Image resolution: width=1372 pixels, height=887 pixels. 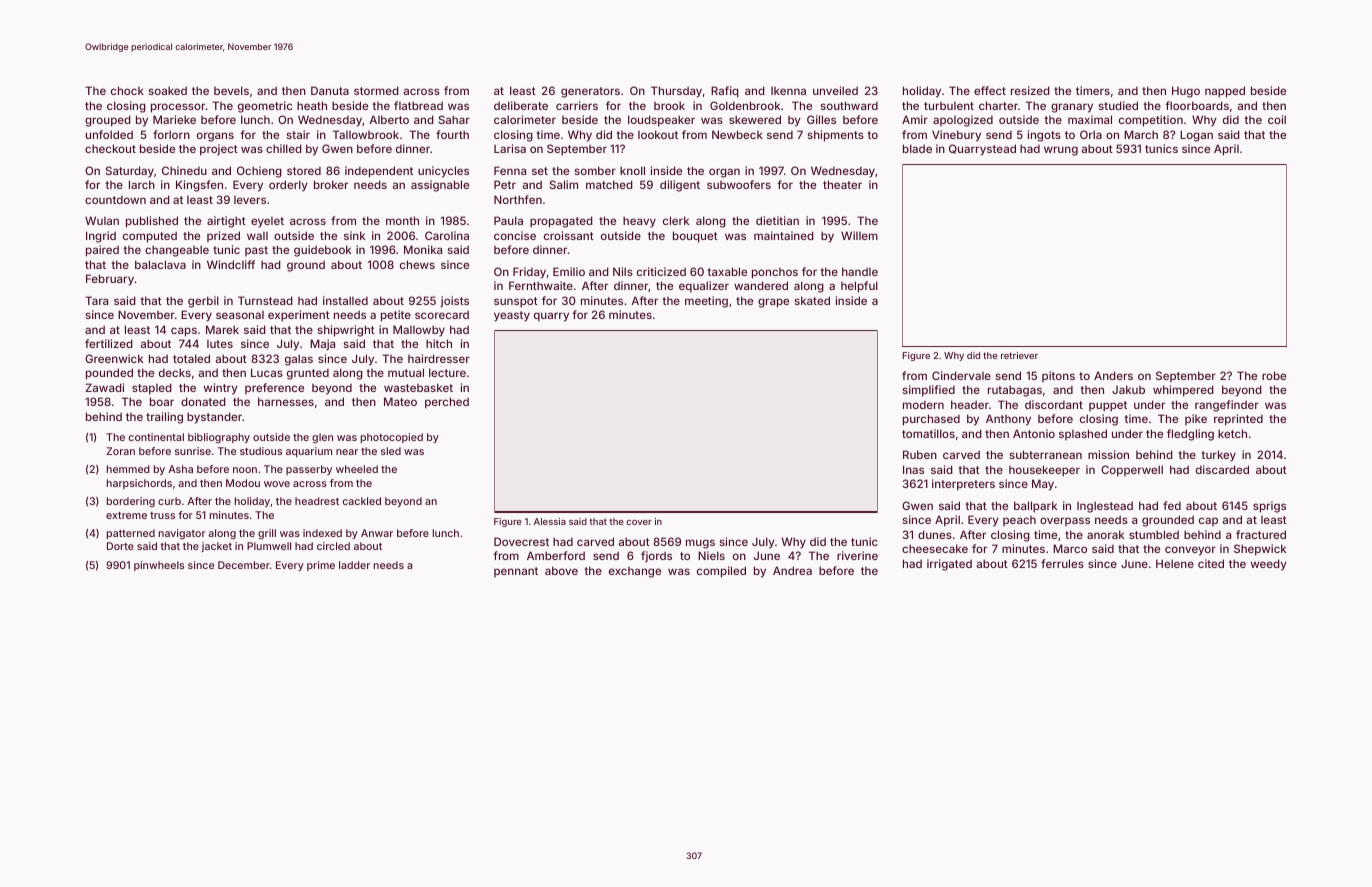 What do you see at coordinates (561, 570) in the page?
I see `above` at bounding box center [561, 570].
